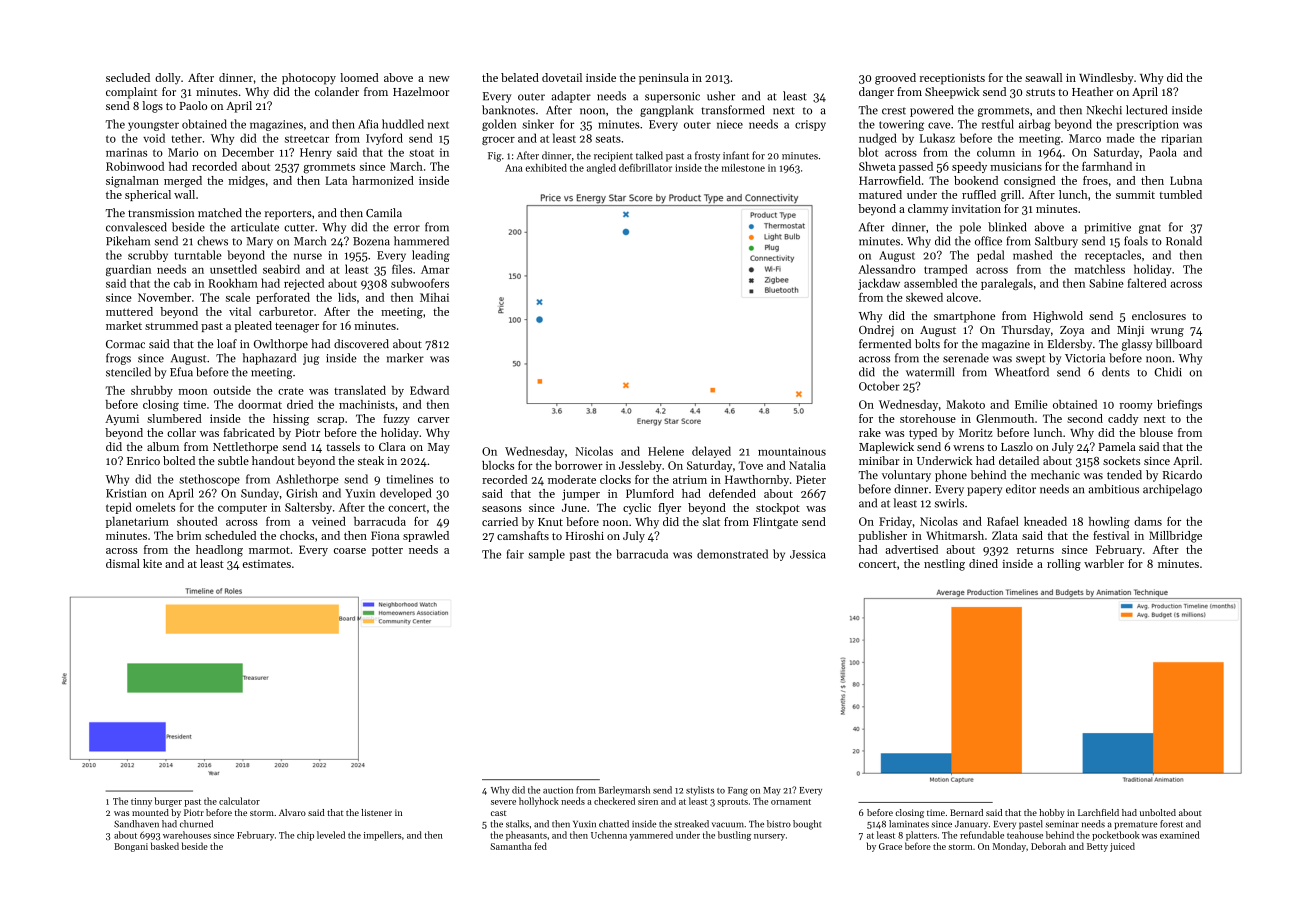 The width and height of the screenshot is (1308, 924). What do you see at coordinates (608, 139) in the screenshot?
I see `seats` at bounding box center [608, 139].
